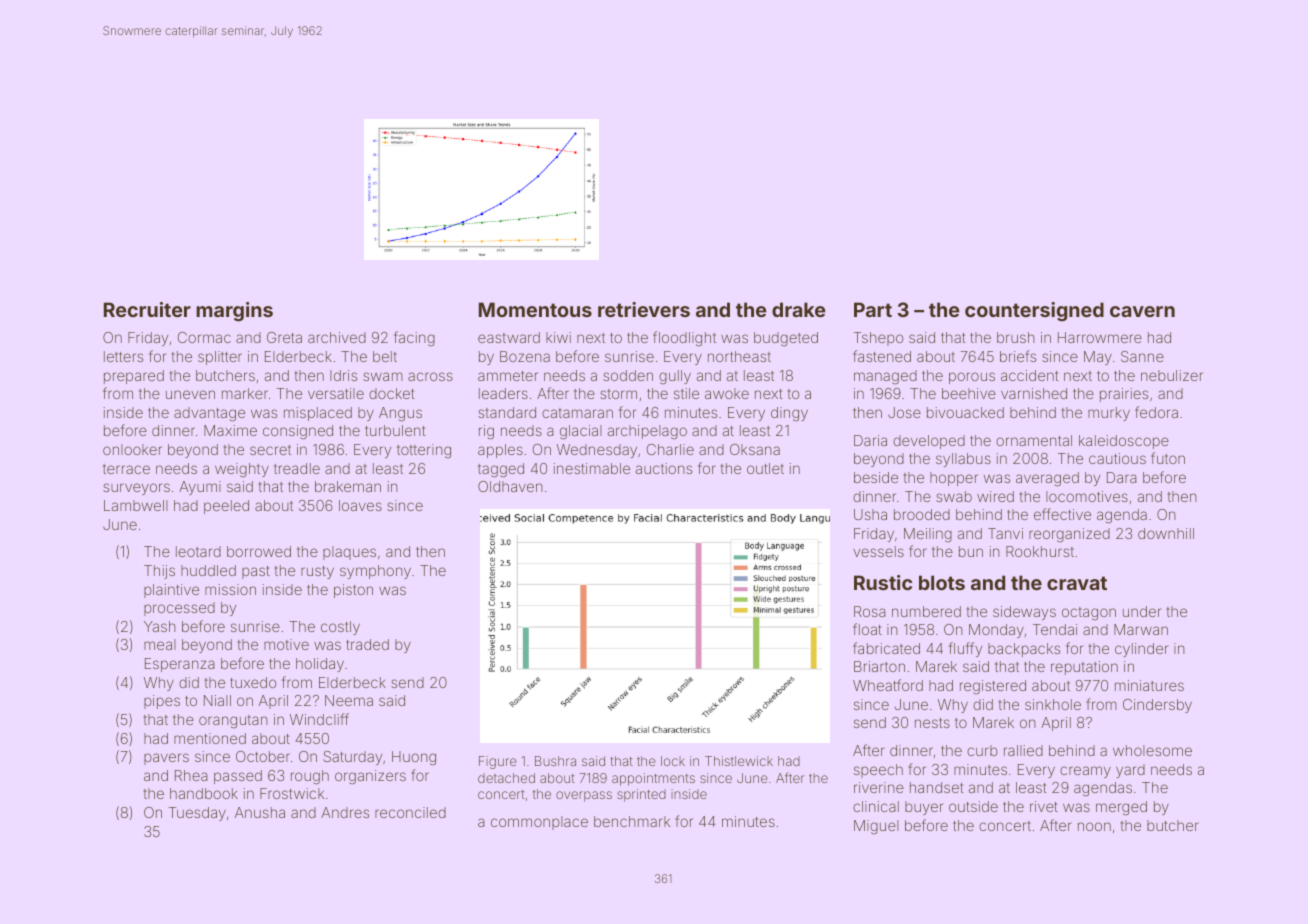  I want to click on Rustic, so click(883, 582).
